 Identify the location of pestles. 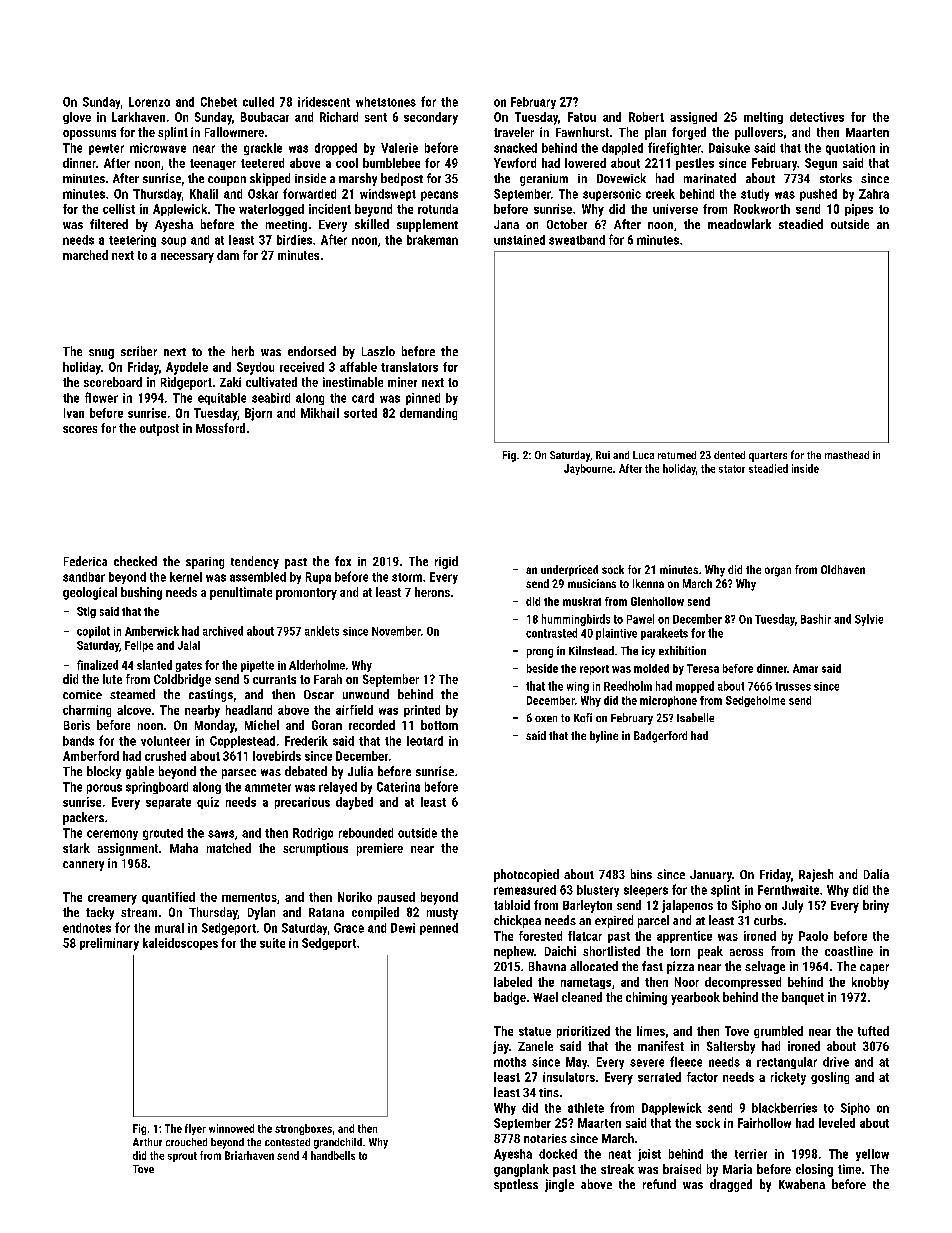
(695, 164).
